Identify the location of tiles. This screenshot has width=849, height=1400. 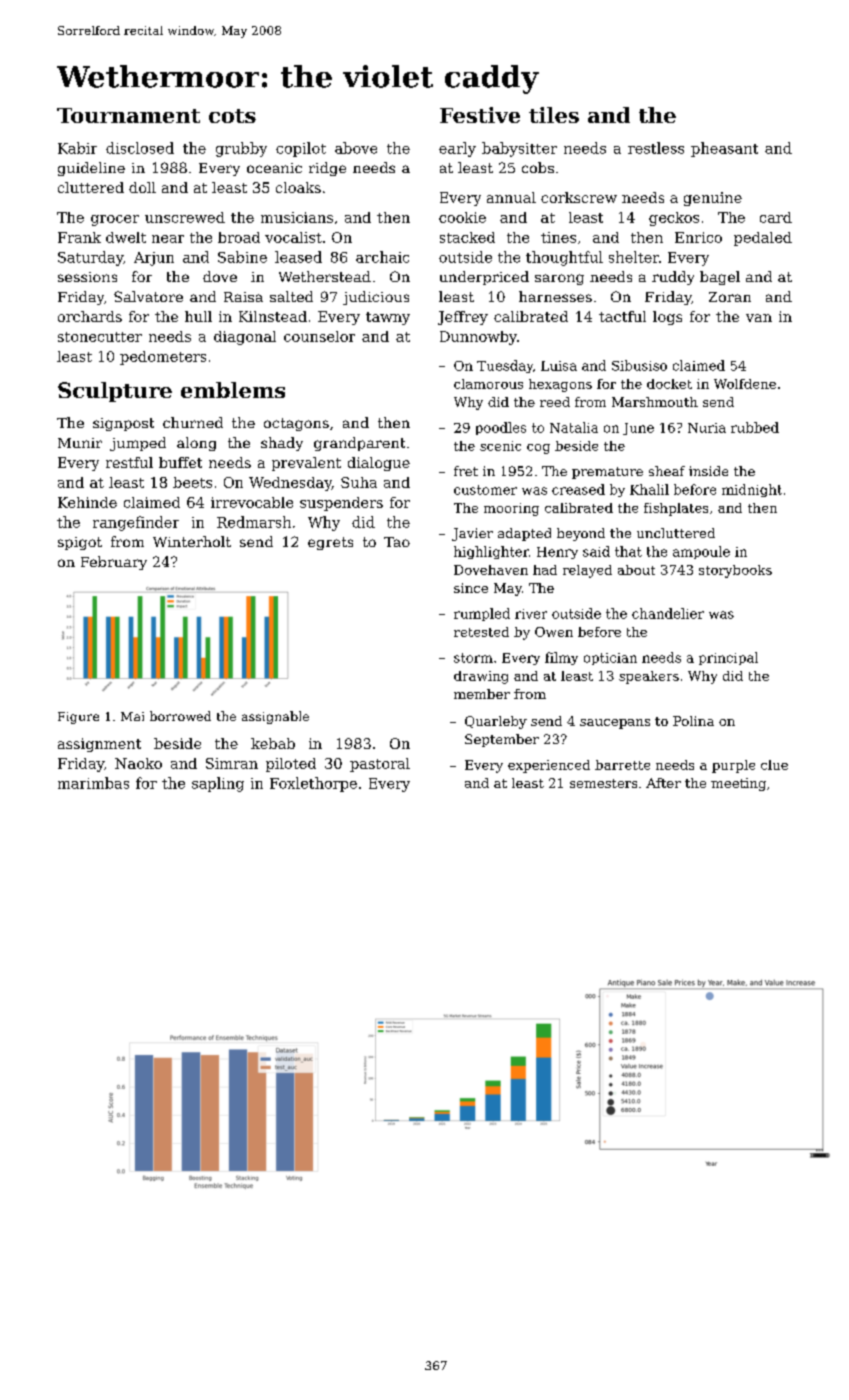
(554, 115).
